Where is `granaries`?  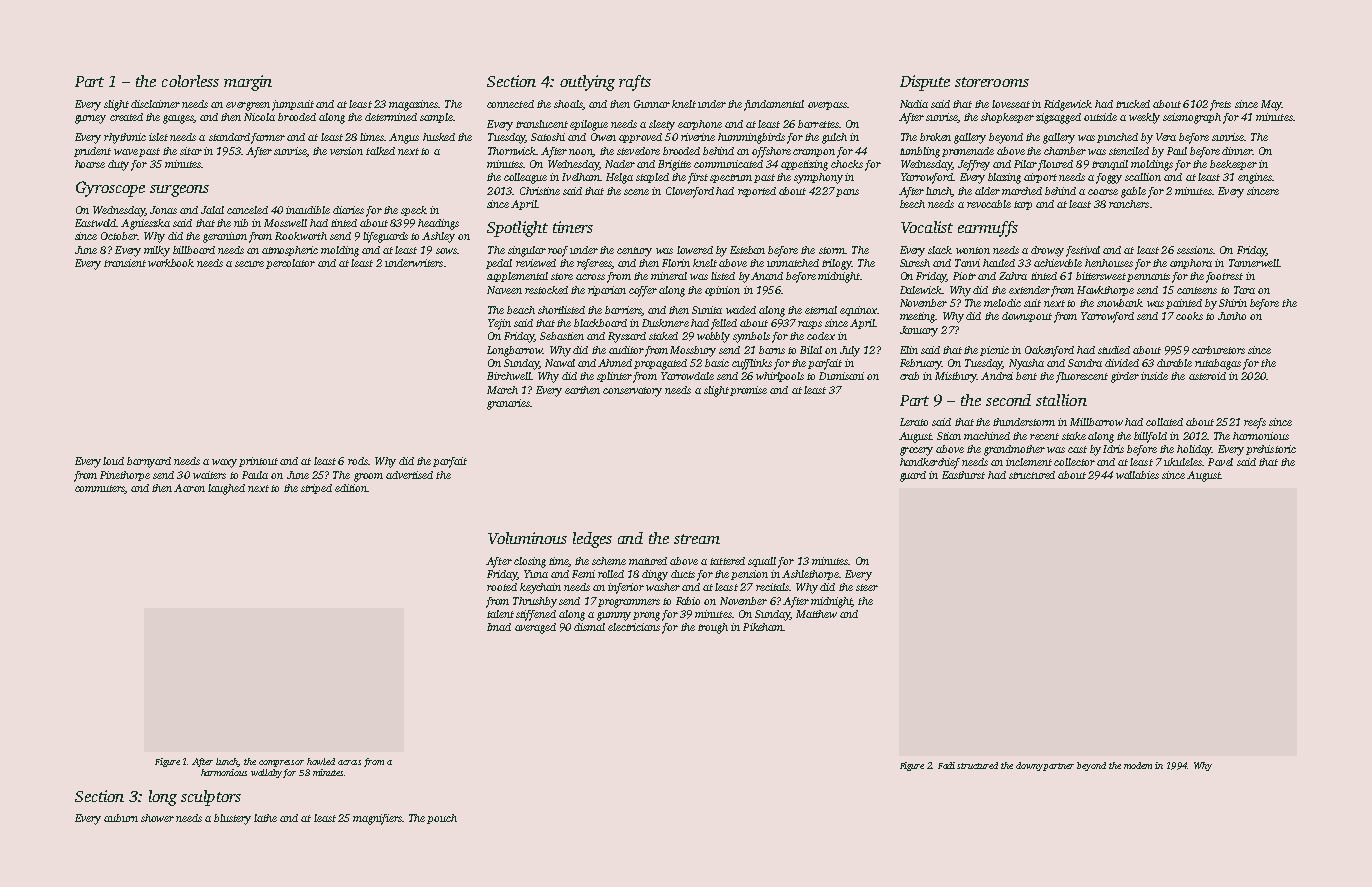
granaries is located at coordinates (508, 404).
